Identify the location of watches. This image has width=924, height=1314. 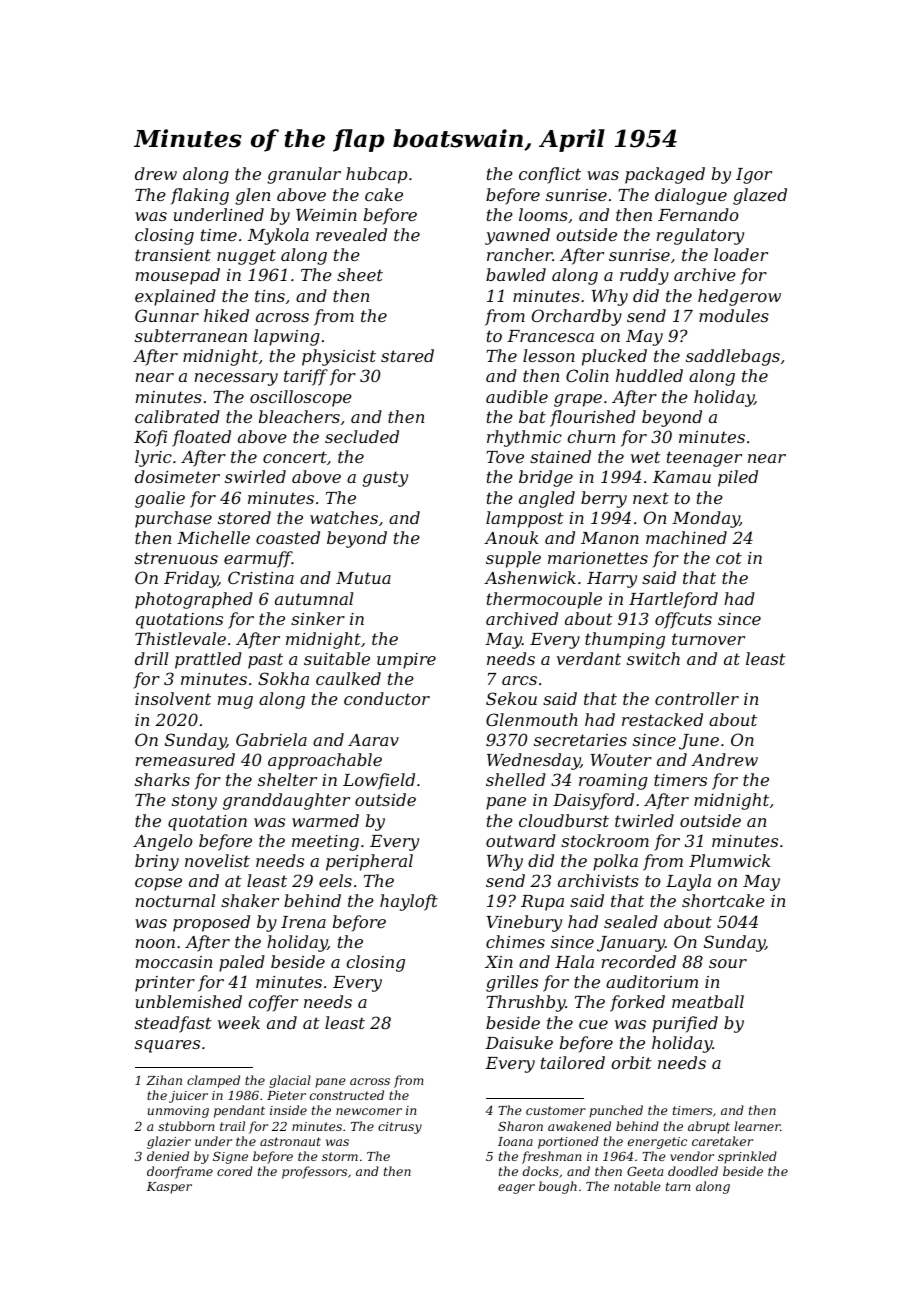
(344, 517).
